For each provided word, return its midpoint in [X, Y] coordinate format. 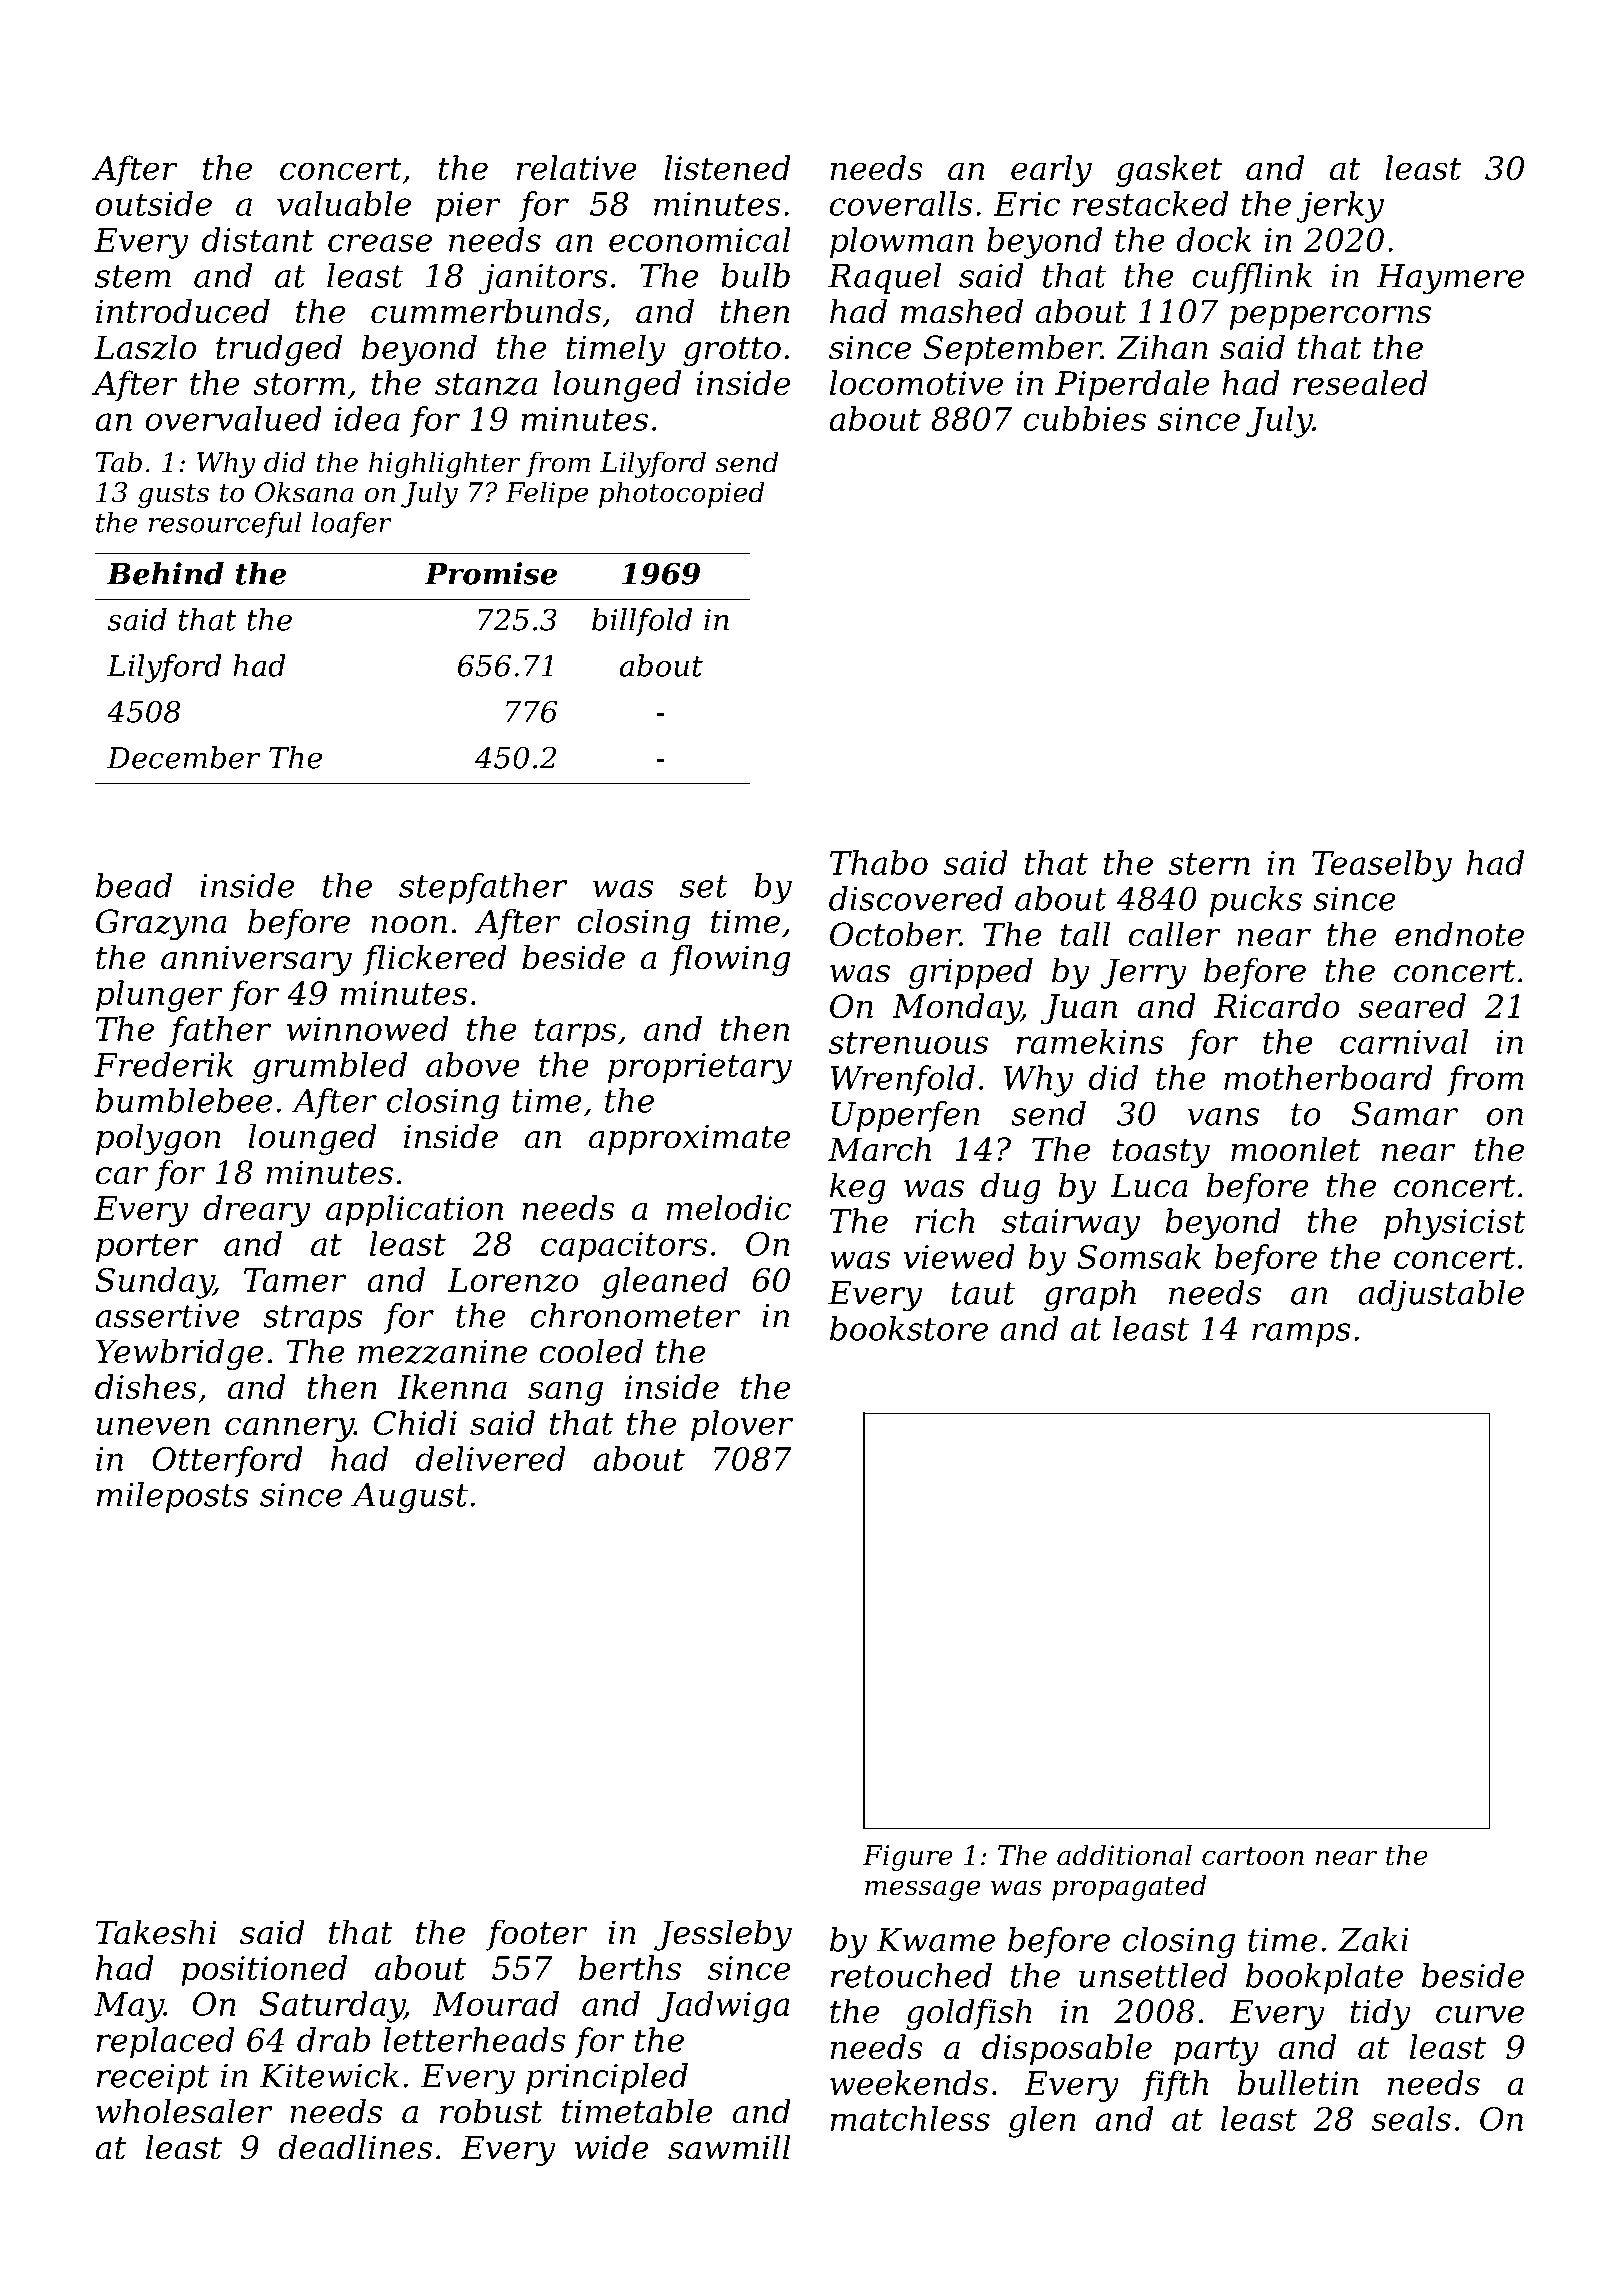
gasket [1169, 171]
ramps [1301, 1335]
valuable [344, 203]
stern [1209, 863]
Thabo [879, 862]
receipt [153, 2079]
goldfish [969, 2014]
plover [742, 1426]
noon [409, 925]
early [1051, 171]
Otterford [227, 1461]
